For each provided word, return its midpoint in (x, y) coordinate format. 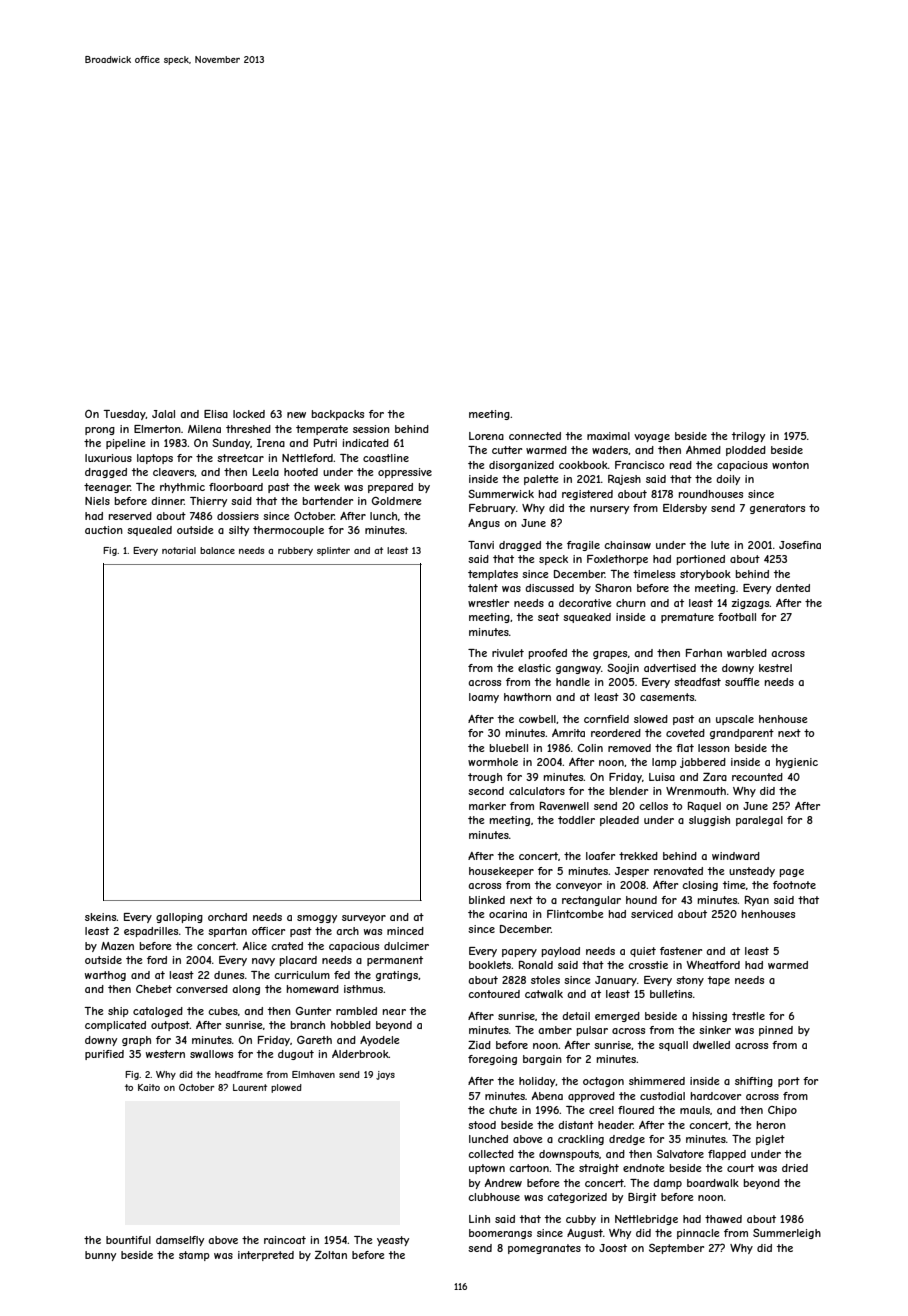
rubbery (295, 551)
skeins (101, 917)
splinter (333, 551)
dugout (296, 1055)
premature (687, 618)
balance (217, 550)
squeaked (587, 618)
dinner (167, 501)
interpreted (266, 1256)
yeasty (393, 1241)
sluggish (709, 821)
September (676, 1249)
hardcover (716, 1096)
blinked (487, 900)
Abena (547, 1096)
